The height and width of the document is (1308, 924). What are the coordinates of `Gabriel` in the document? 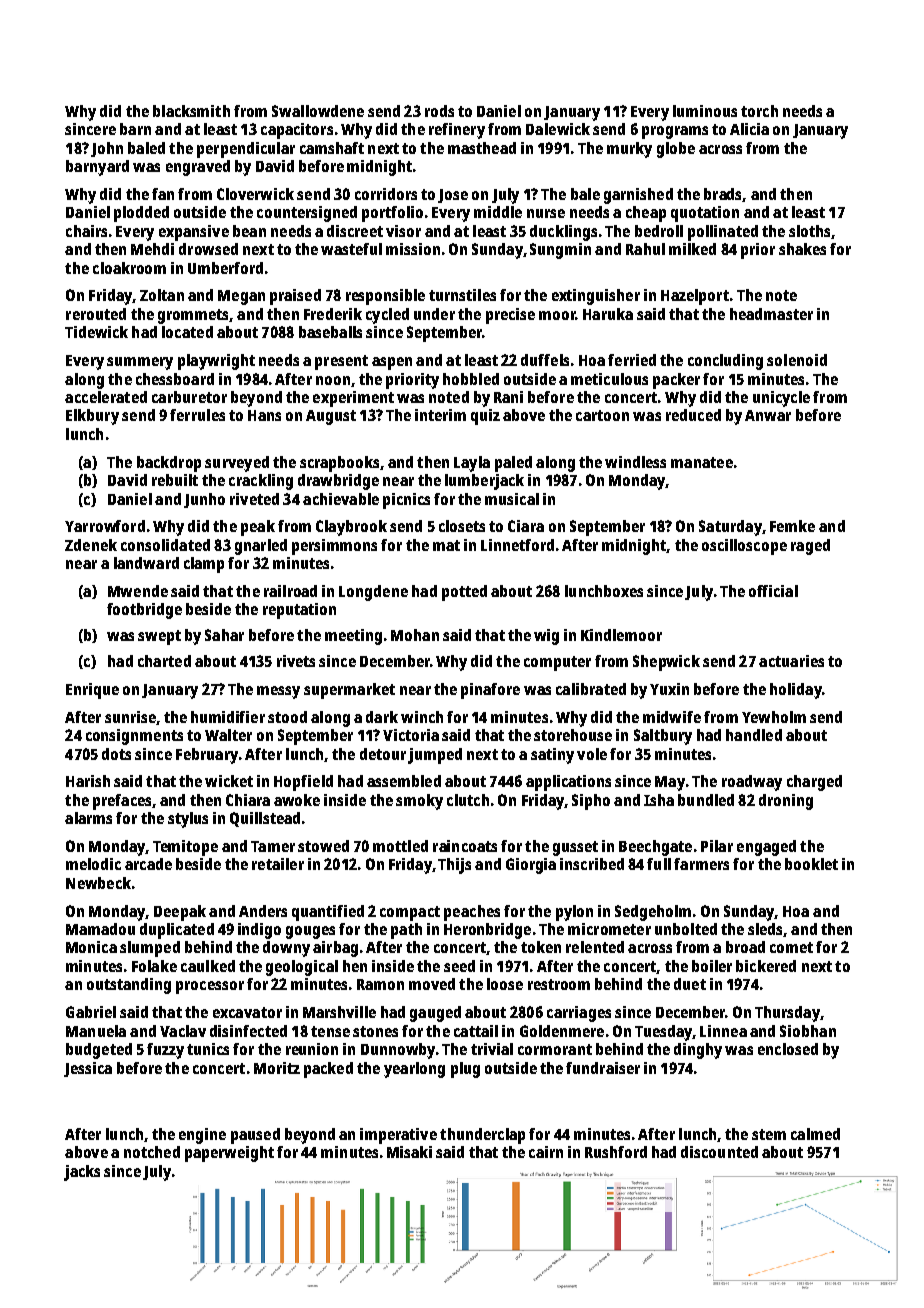 It's located at (91, 1012).
